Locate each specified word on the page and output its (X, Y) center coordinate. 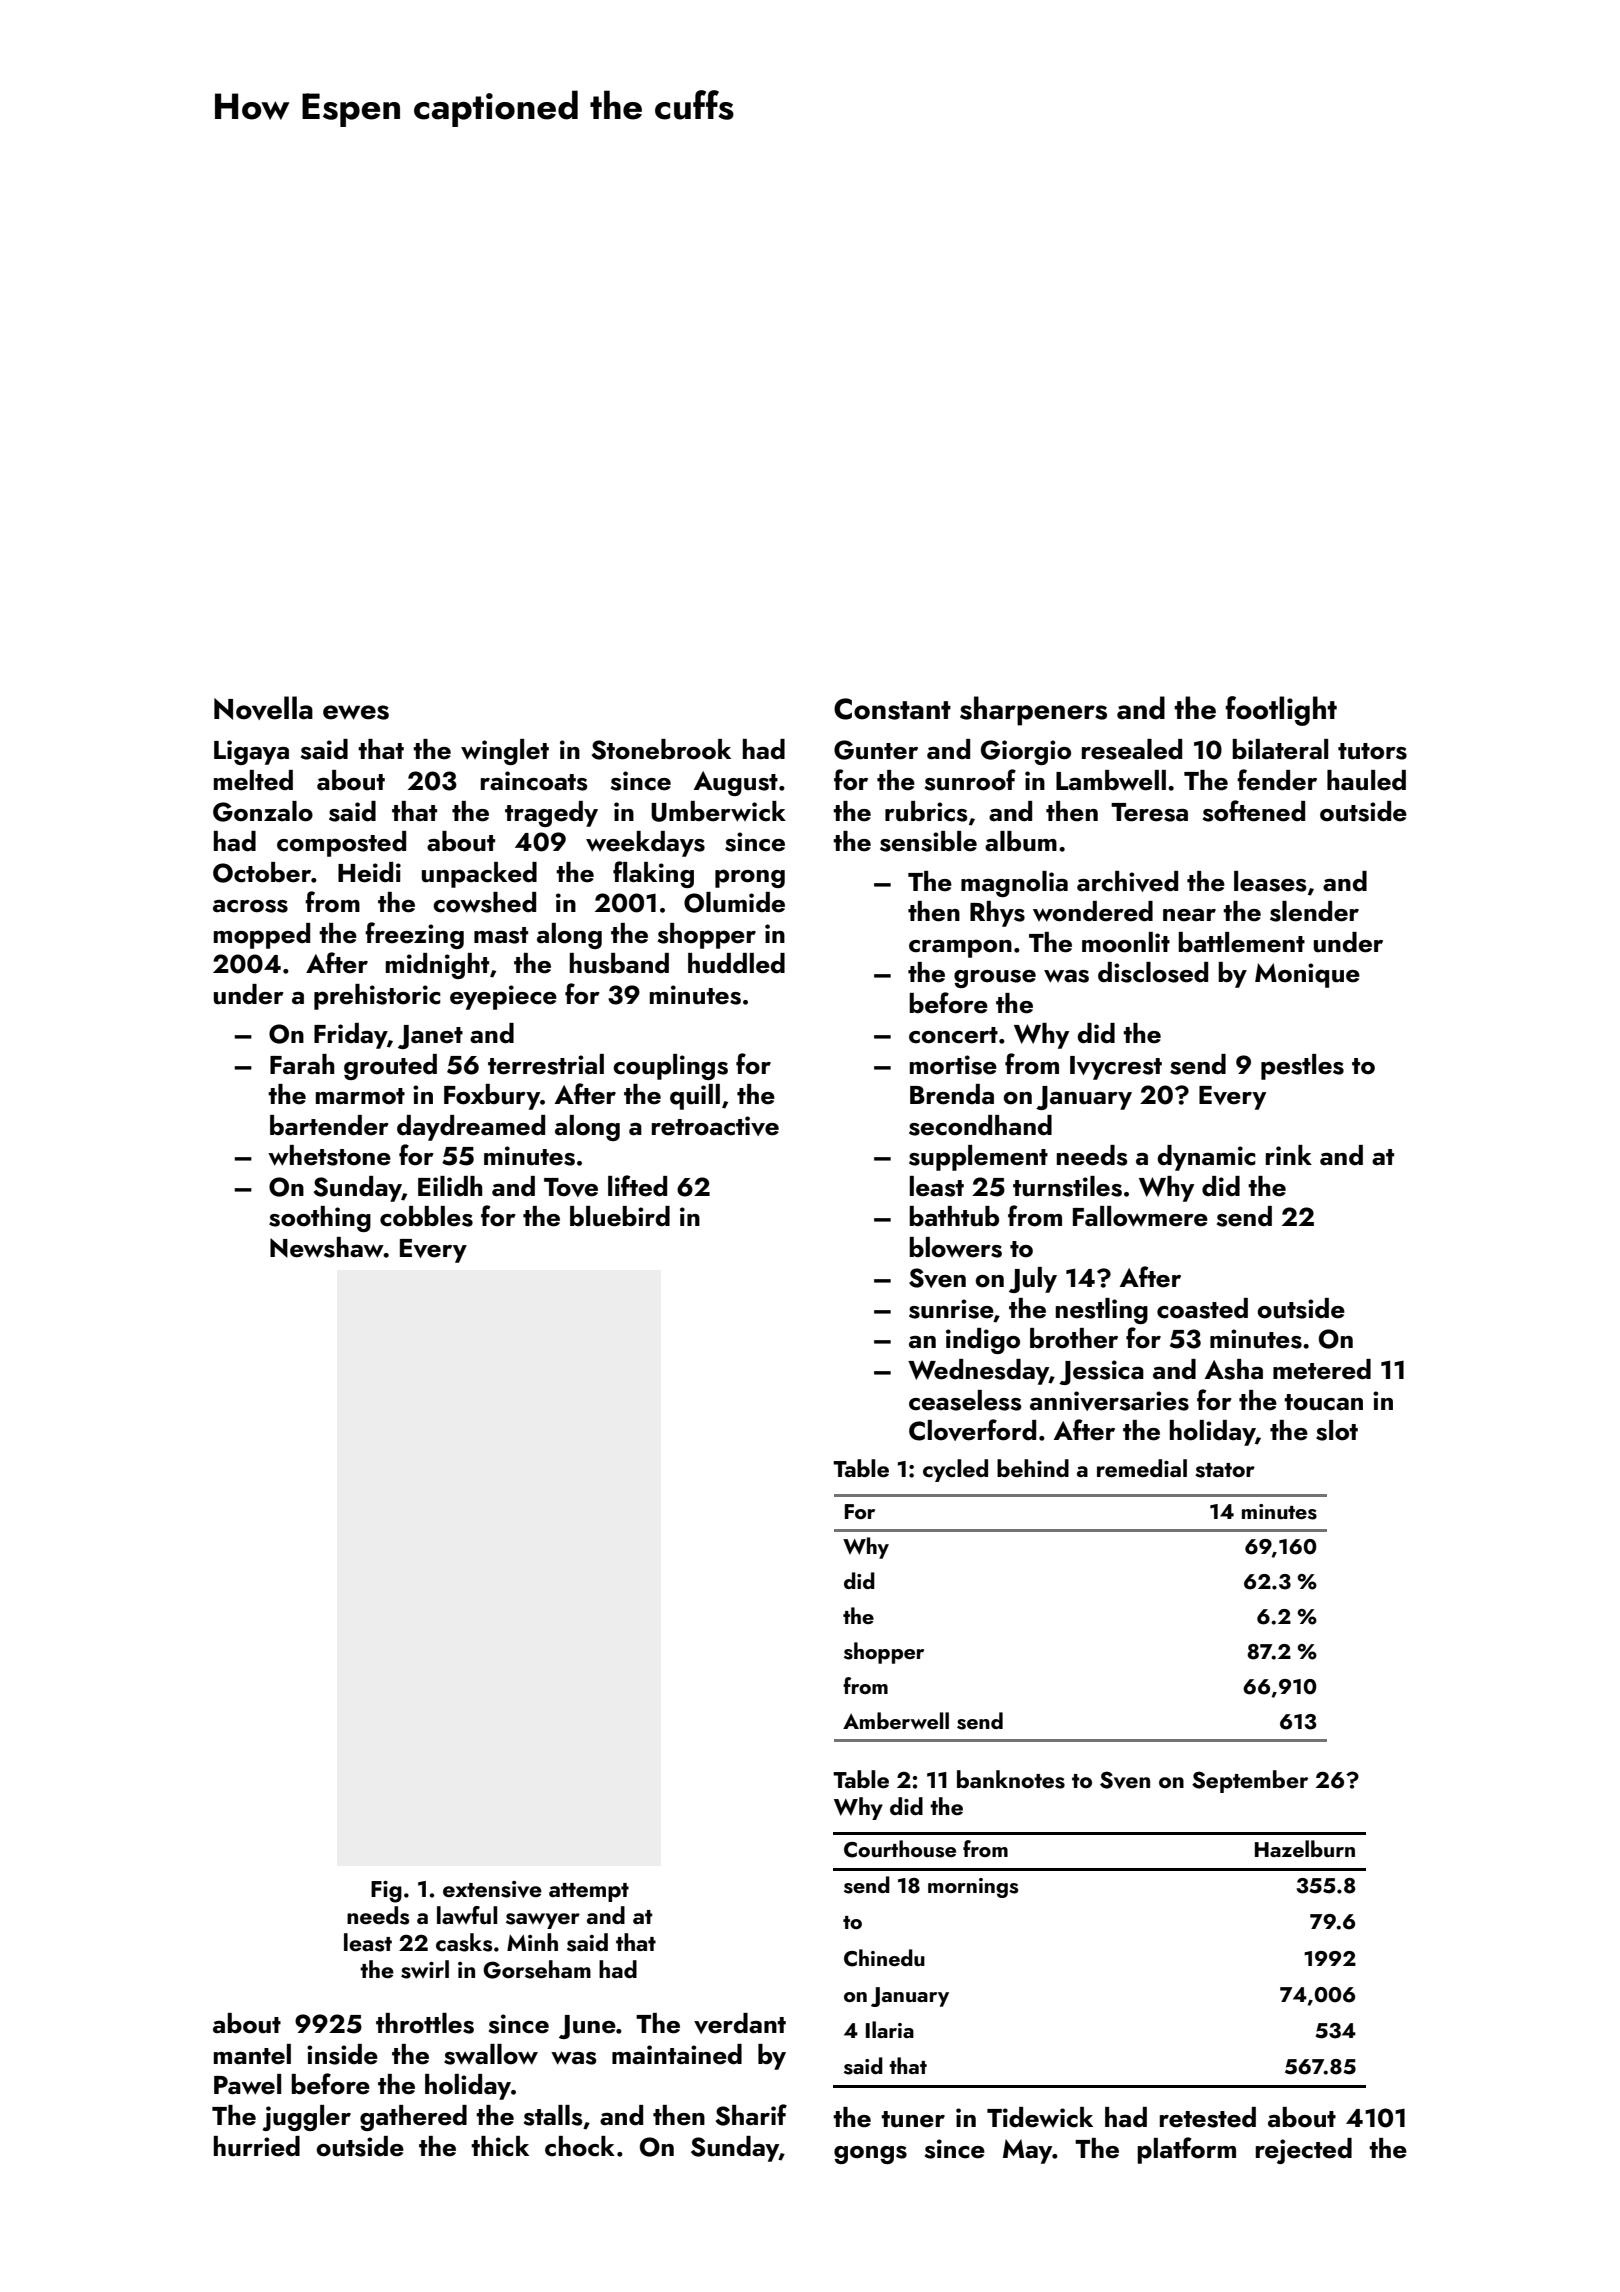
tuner (913, 2119)
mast (501, 935)
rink (1289, 1155)
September (1250, 1781)
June (587, 2027)
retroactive (715, 1126)
